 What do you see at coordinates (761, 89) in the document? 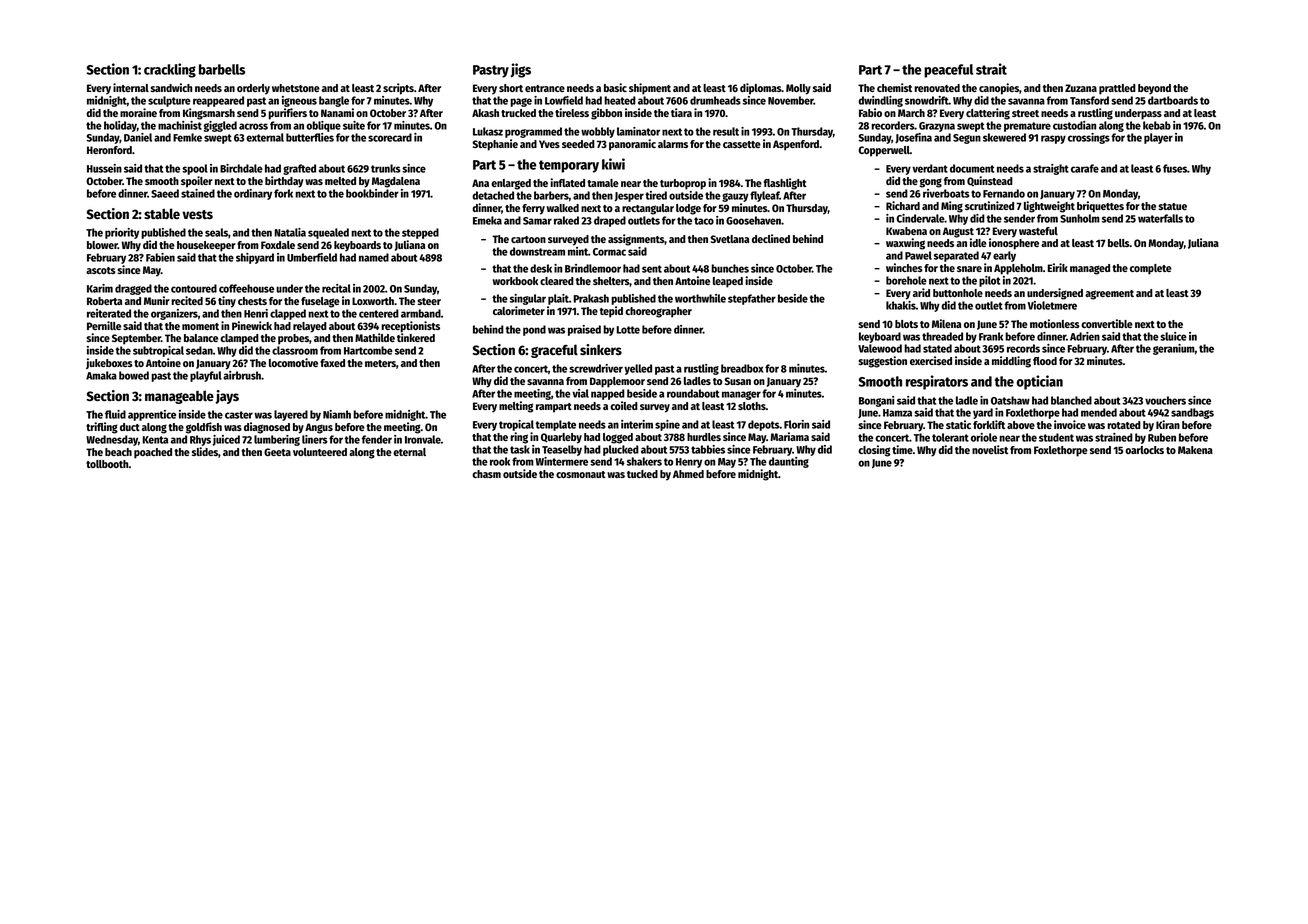
I see `diplomas` at bounding box center [761, 89].
